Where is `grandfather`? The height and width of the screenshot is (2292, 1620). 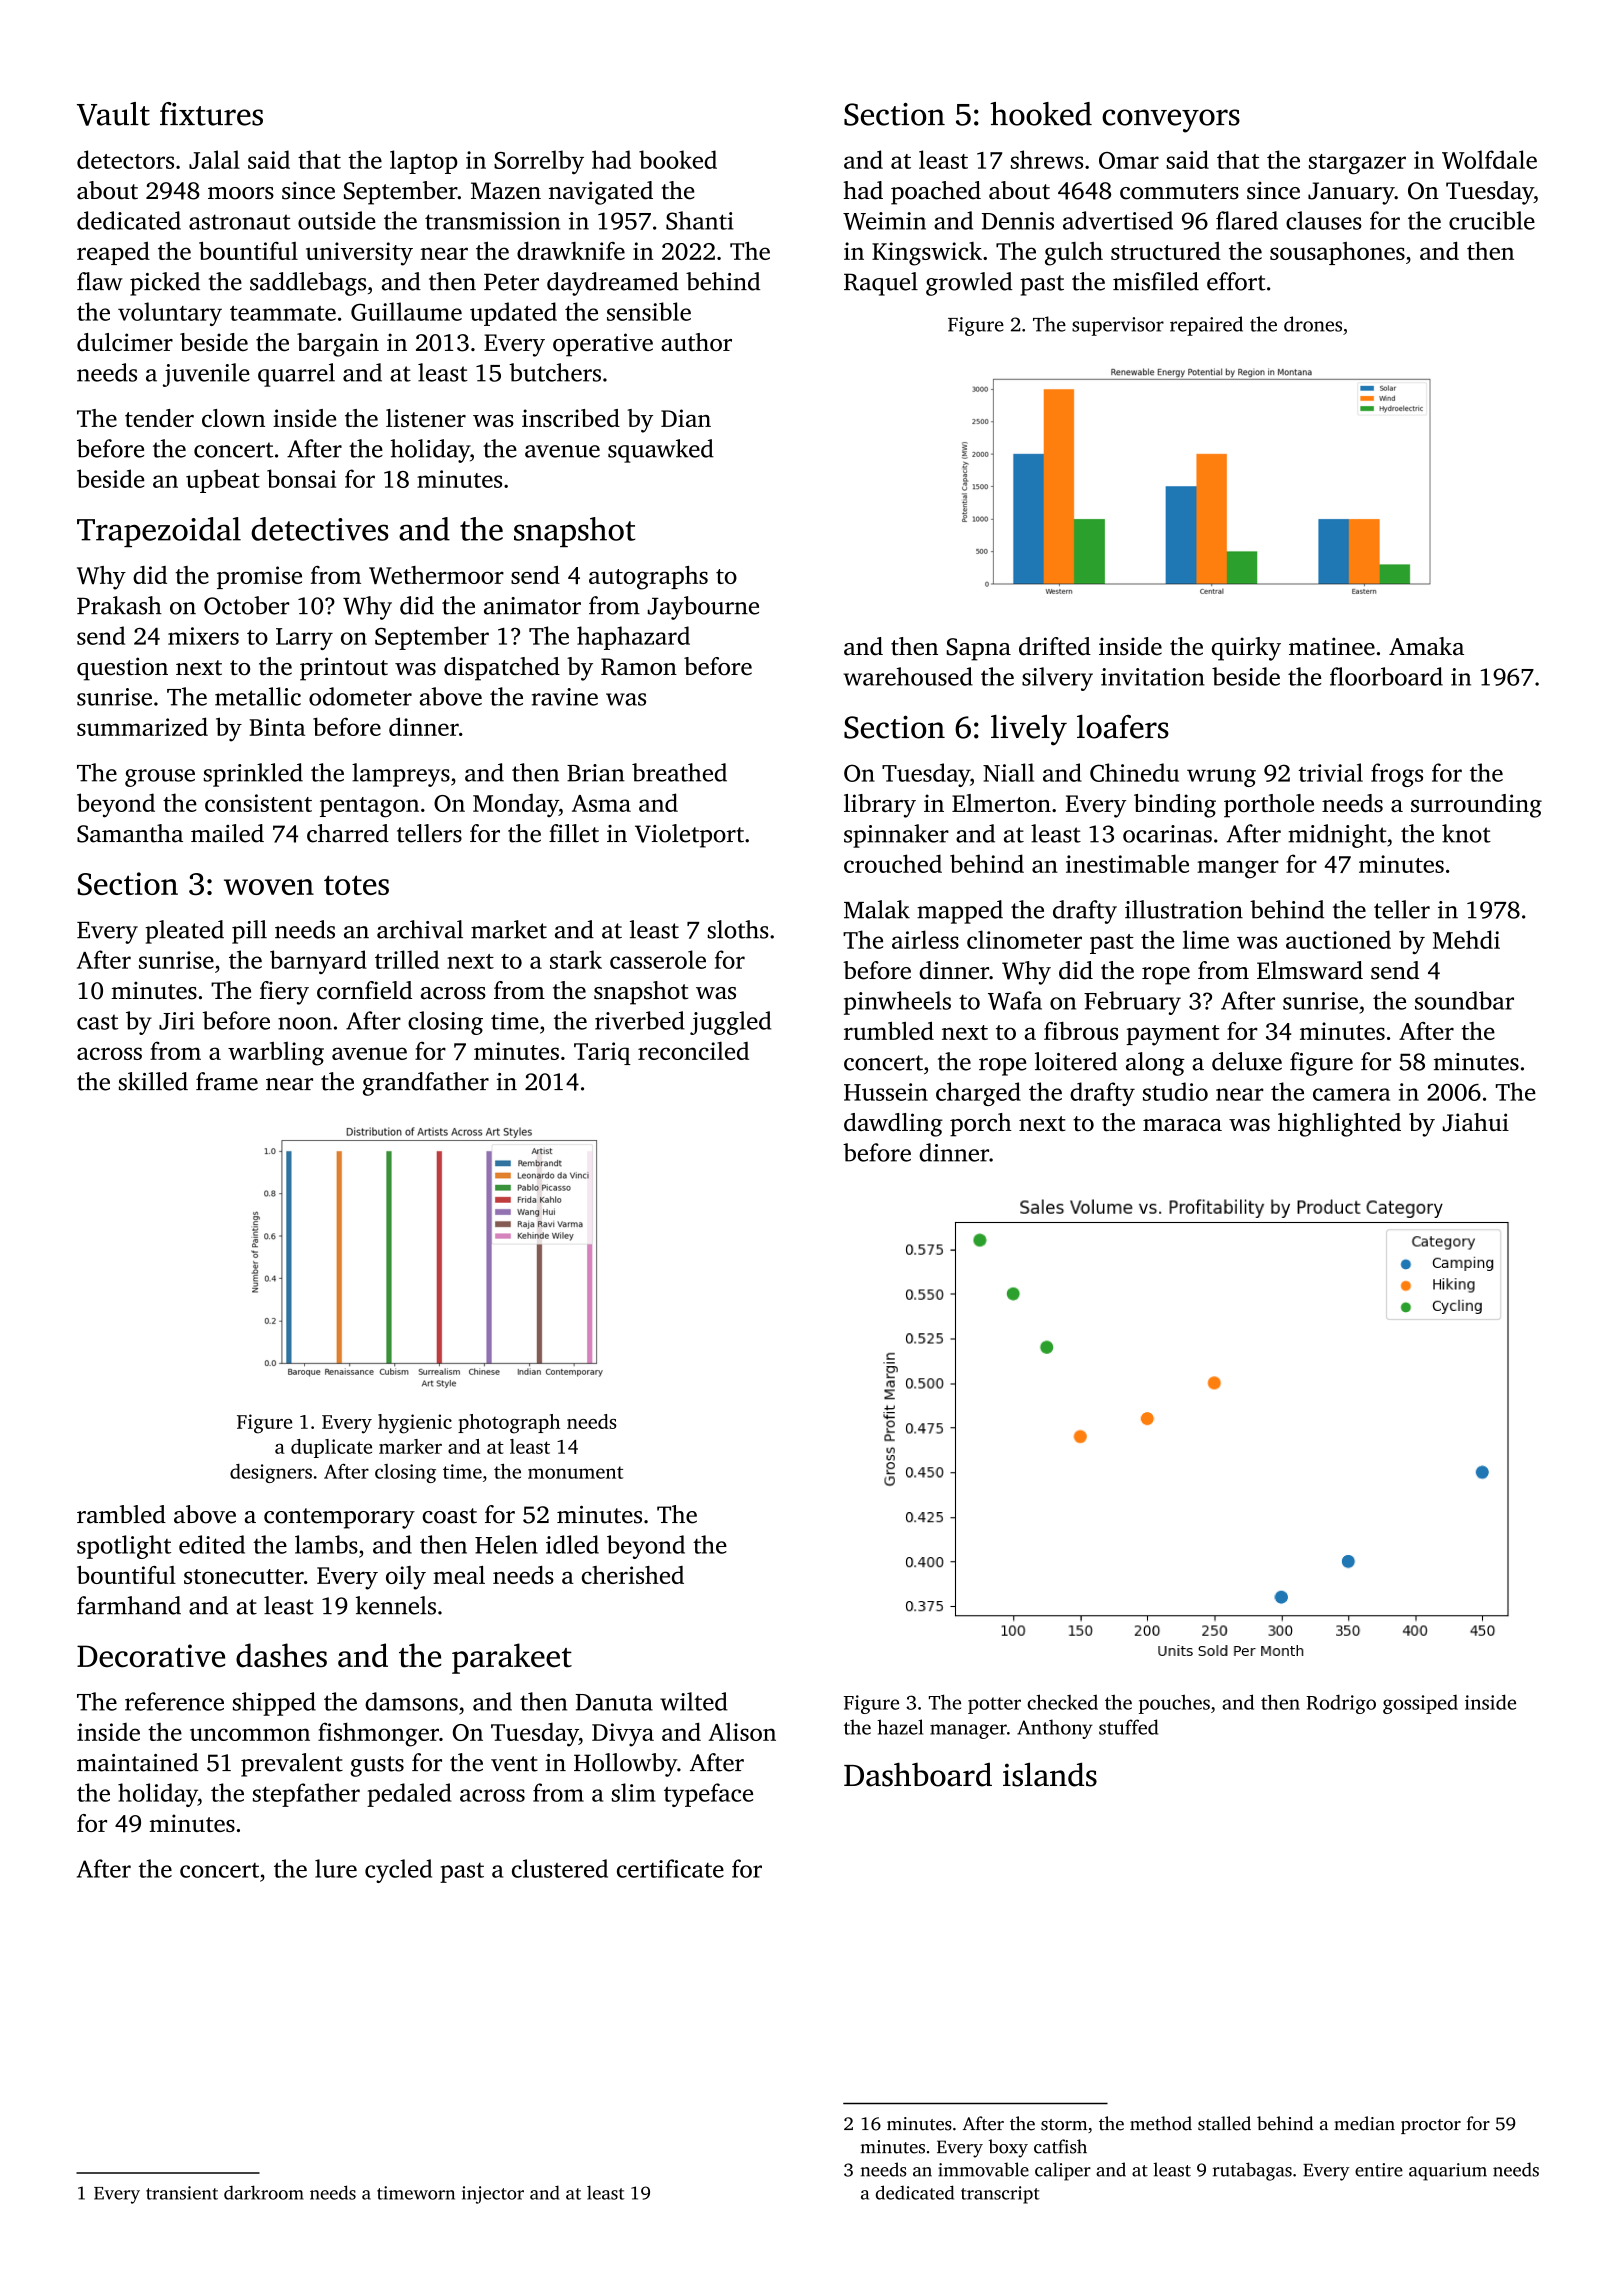
grandfather is located at coordinates (426, 1084).
